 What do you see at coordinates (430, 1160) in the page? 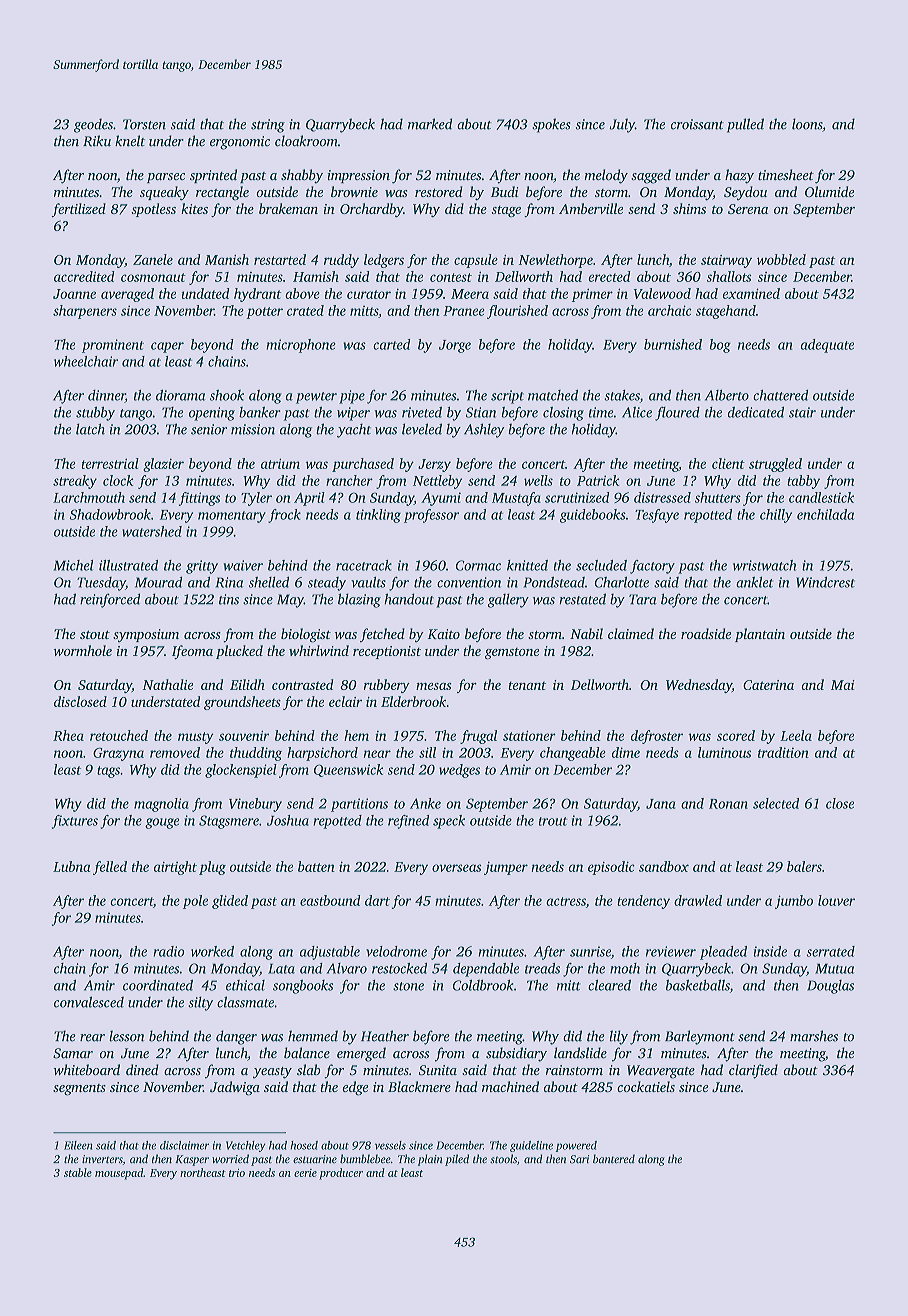
I see `plain` at bounding box center [430, 1160].
